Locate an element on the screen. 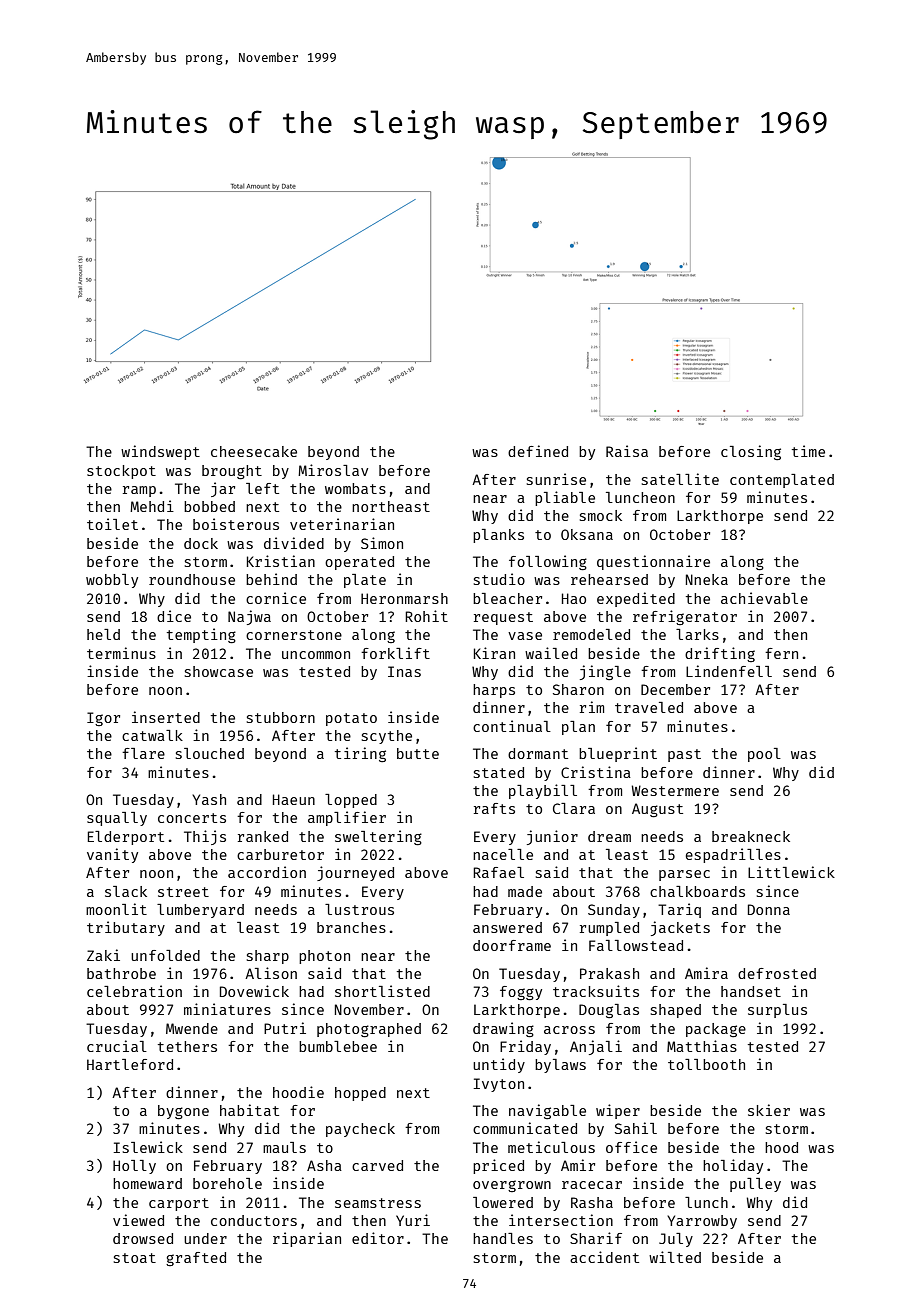 The image size is (924, 1308). mauls is located at coordinates (284, 1147).
